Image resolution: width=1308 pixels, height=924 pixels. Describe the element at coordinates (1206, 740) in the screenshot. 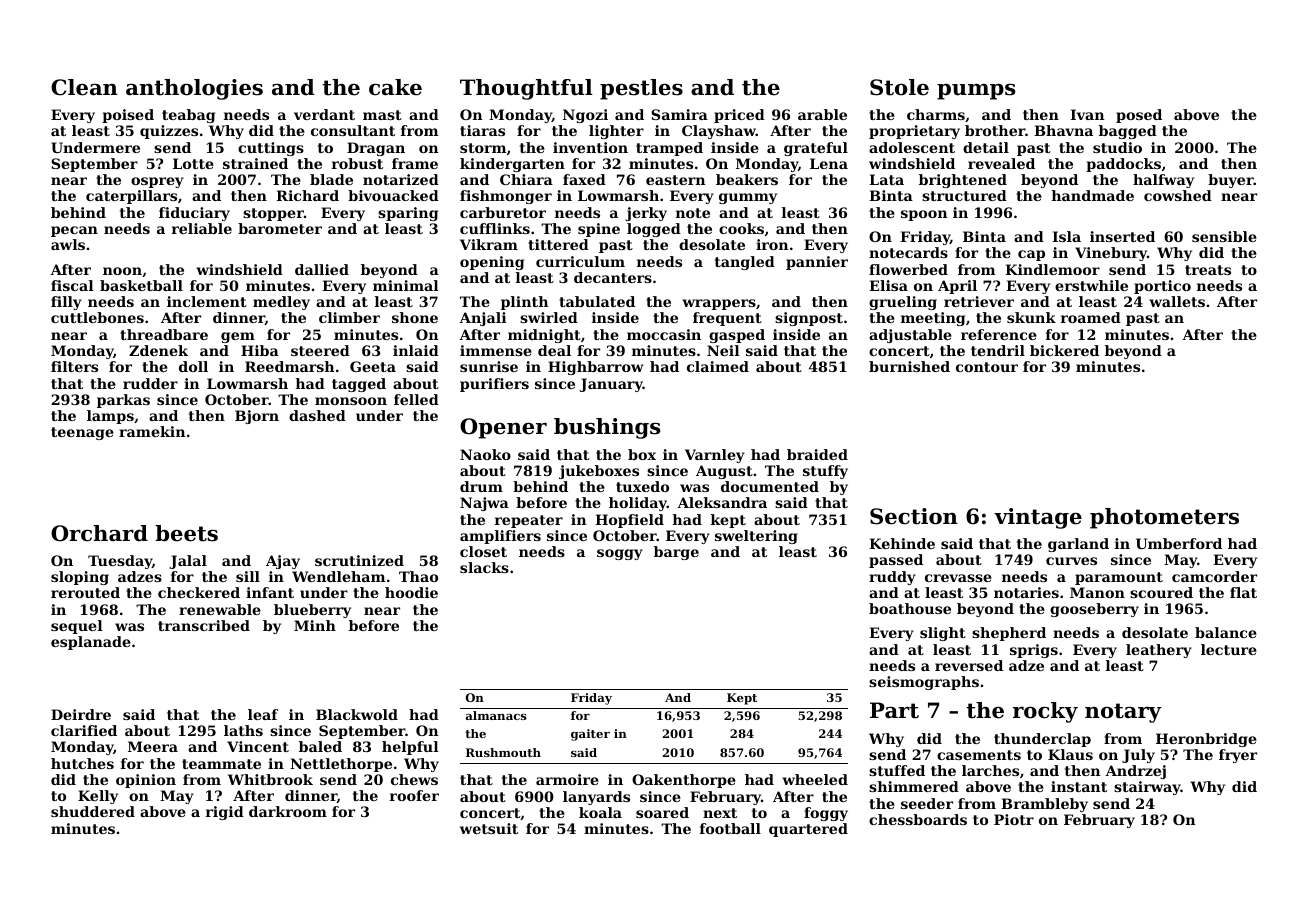

I see `Heronbridge` at that location.
